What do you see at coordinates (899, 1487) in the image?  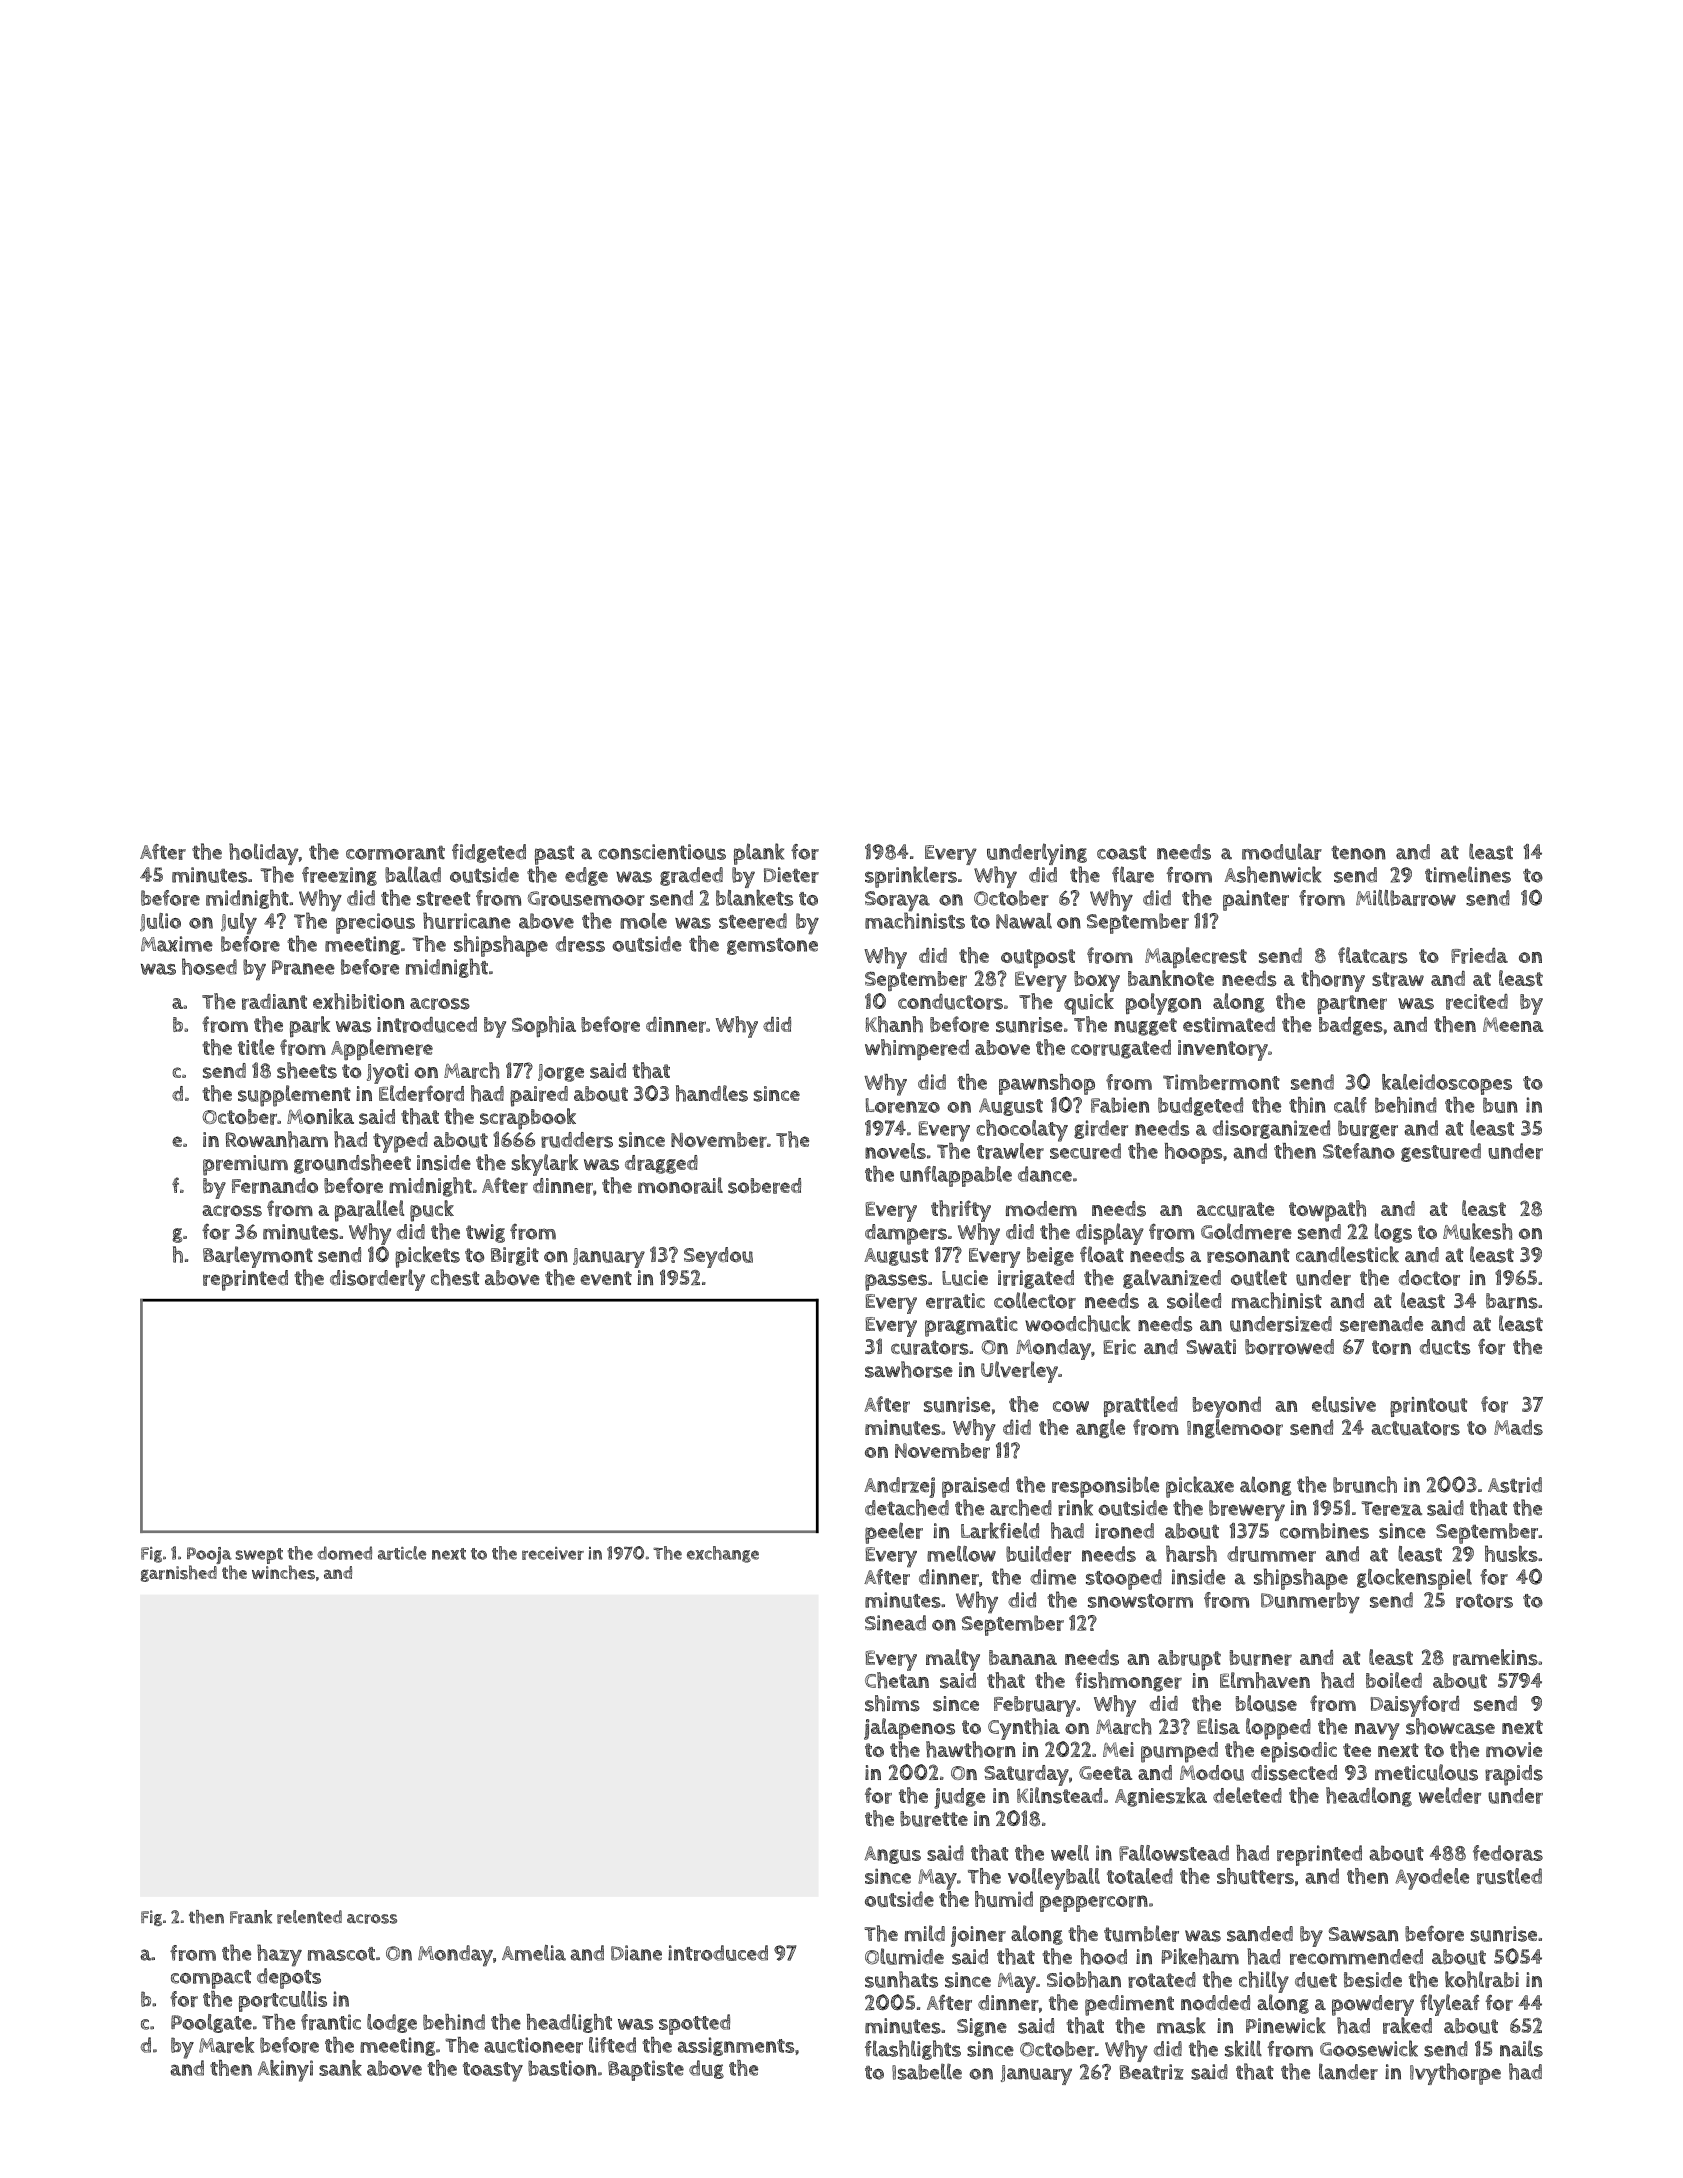 I see `Andrzej` at bounding box center [899, 1487].
